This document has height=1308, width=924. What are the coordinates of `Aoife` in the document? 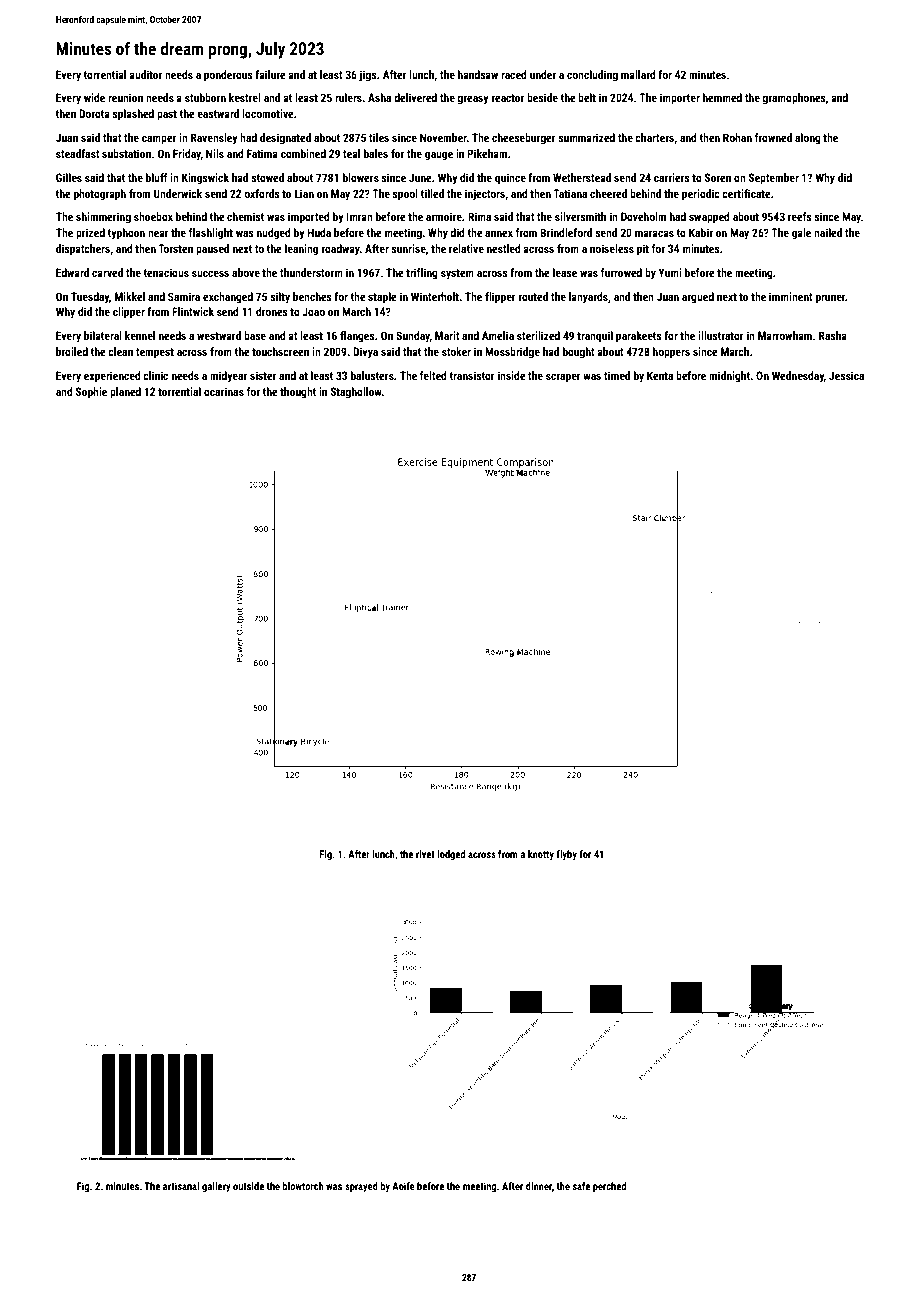 It's located at (403, 1186).
